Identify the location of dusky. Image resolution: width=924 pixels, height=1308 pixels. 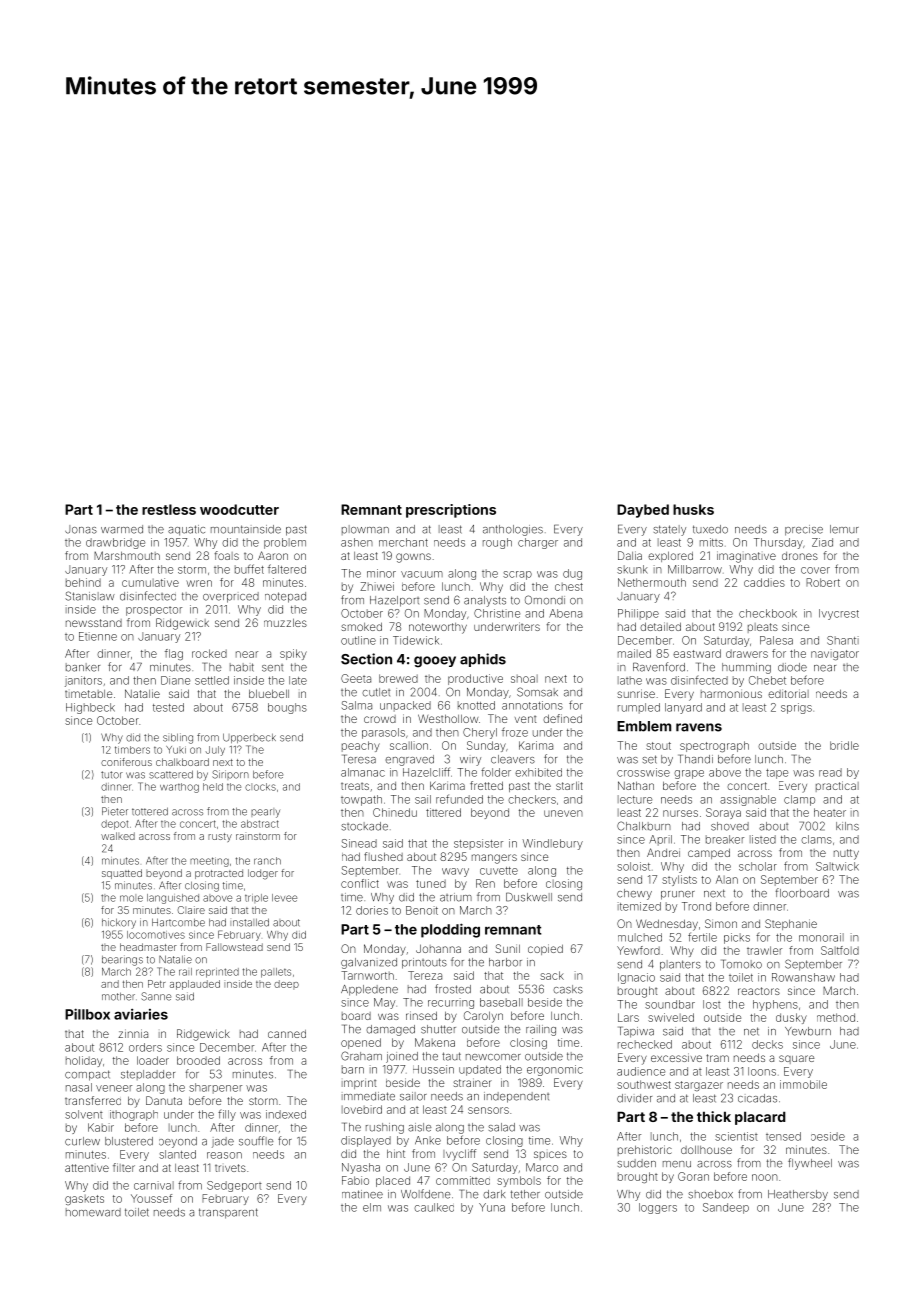
(791, 1018).
